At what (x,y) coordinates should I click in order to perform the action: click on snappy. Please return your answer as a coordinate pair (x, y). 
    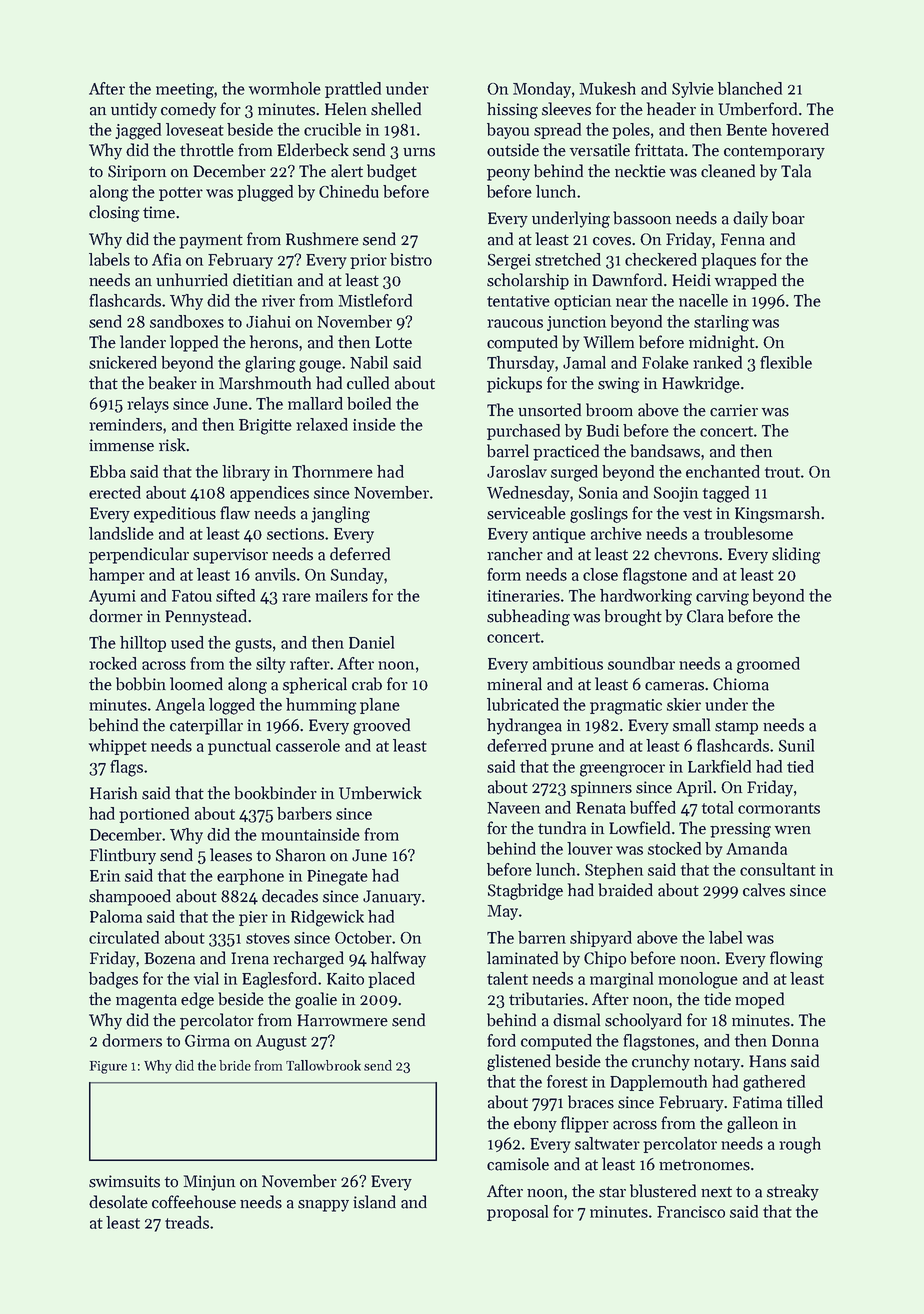
    Looking at the image, I should click on (323, 1206).
